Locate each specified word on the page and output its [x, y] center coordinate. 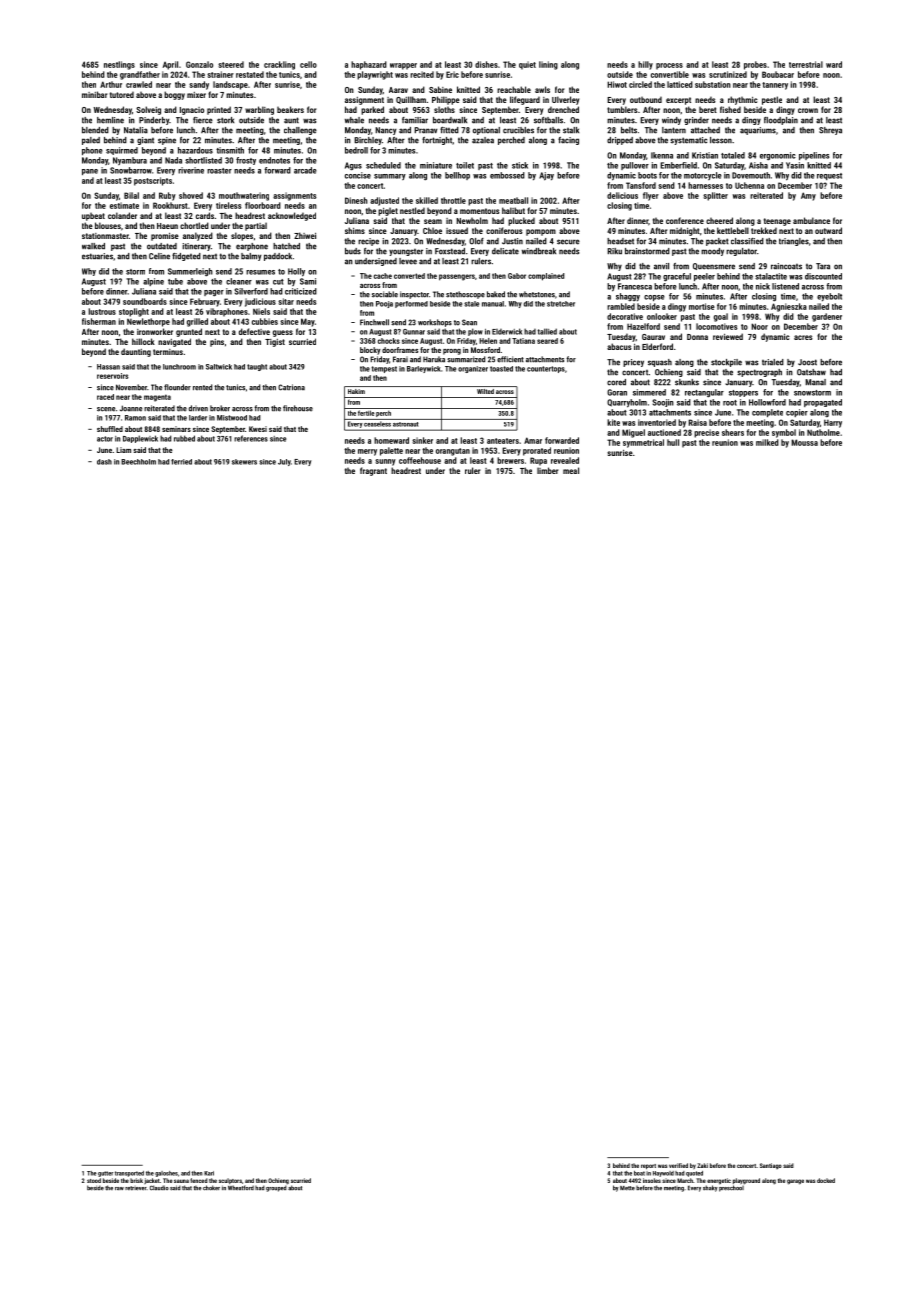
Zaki [702, 1165]
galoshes [166, 1174]
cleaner [239, 281]
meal [571, 470]
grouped [276, 1188]
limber [547, 470]
